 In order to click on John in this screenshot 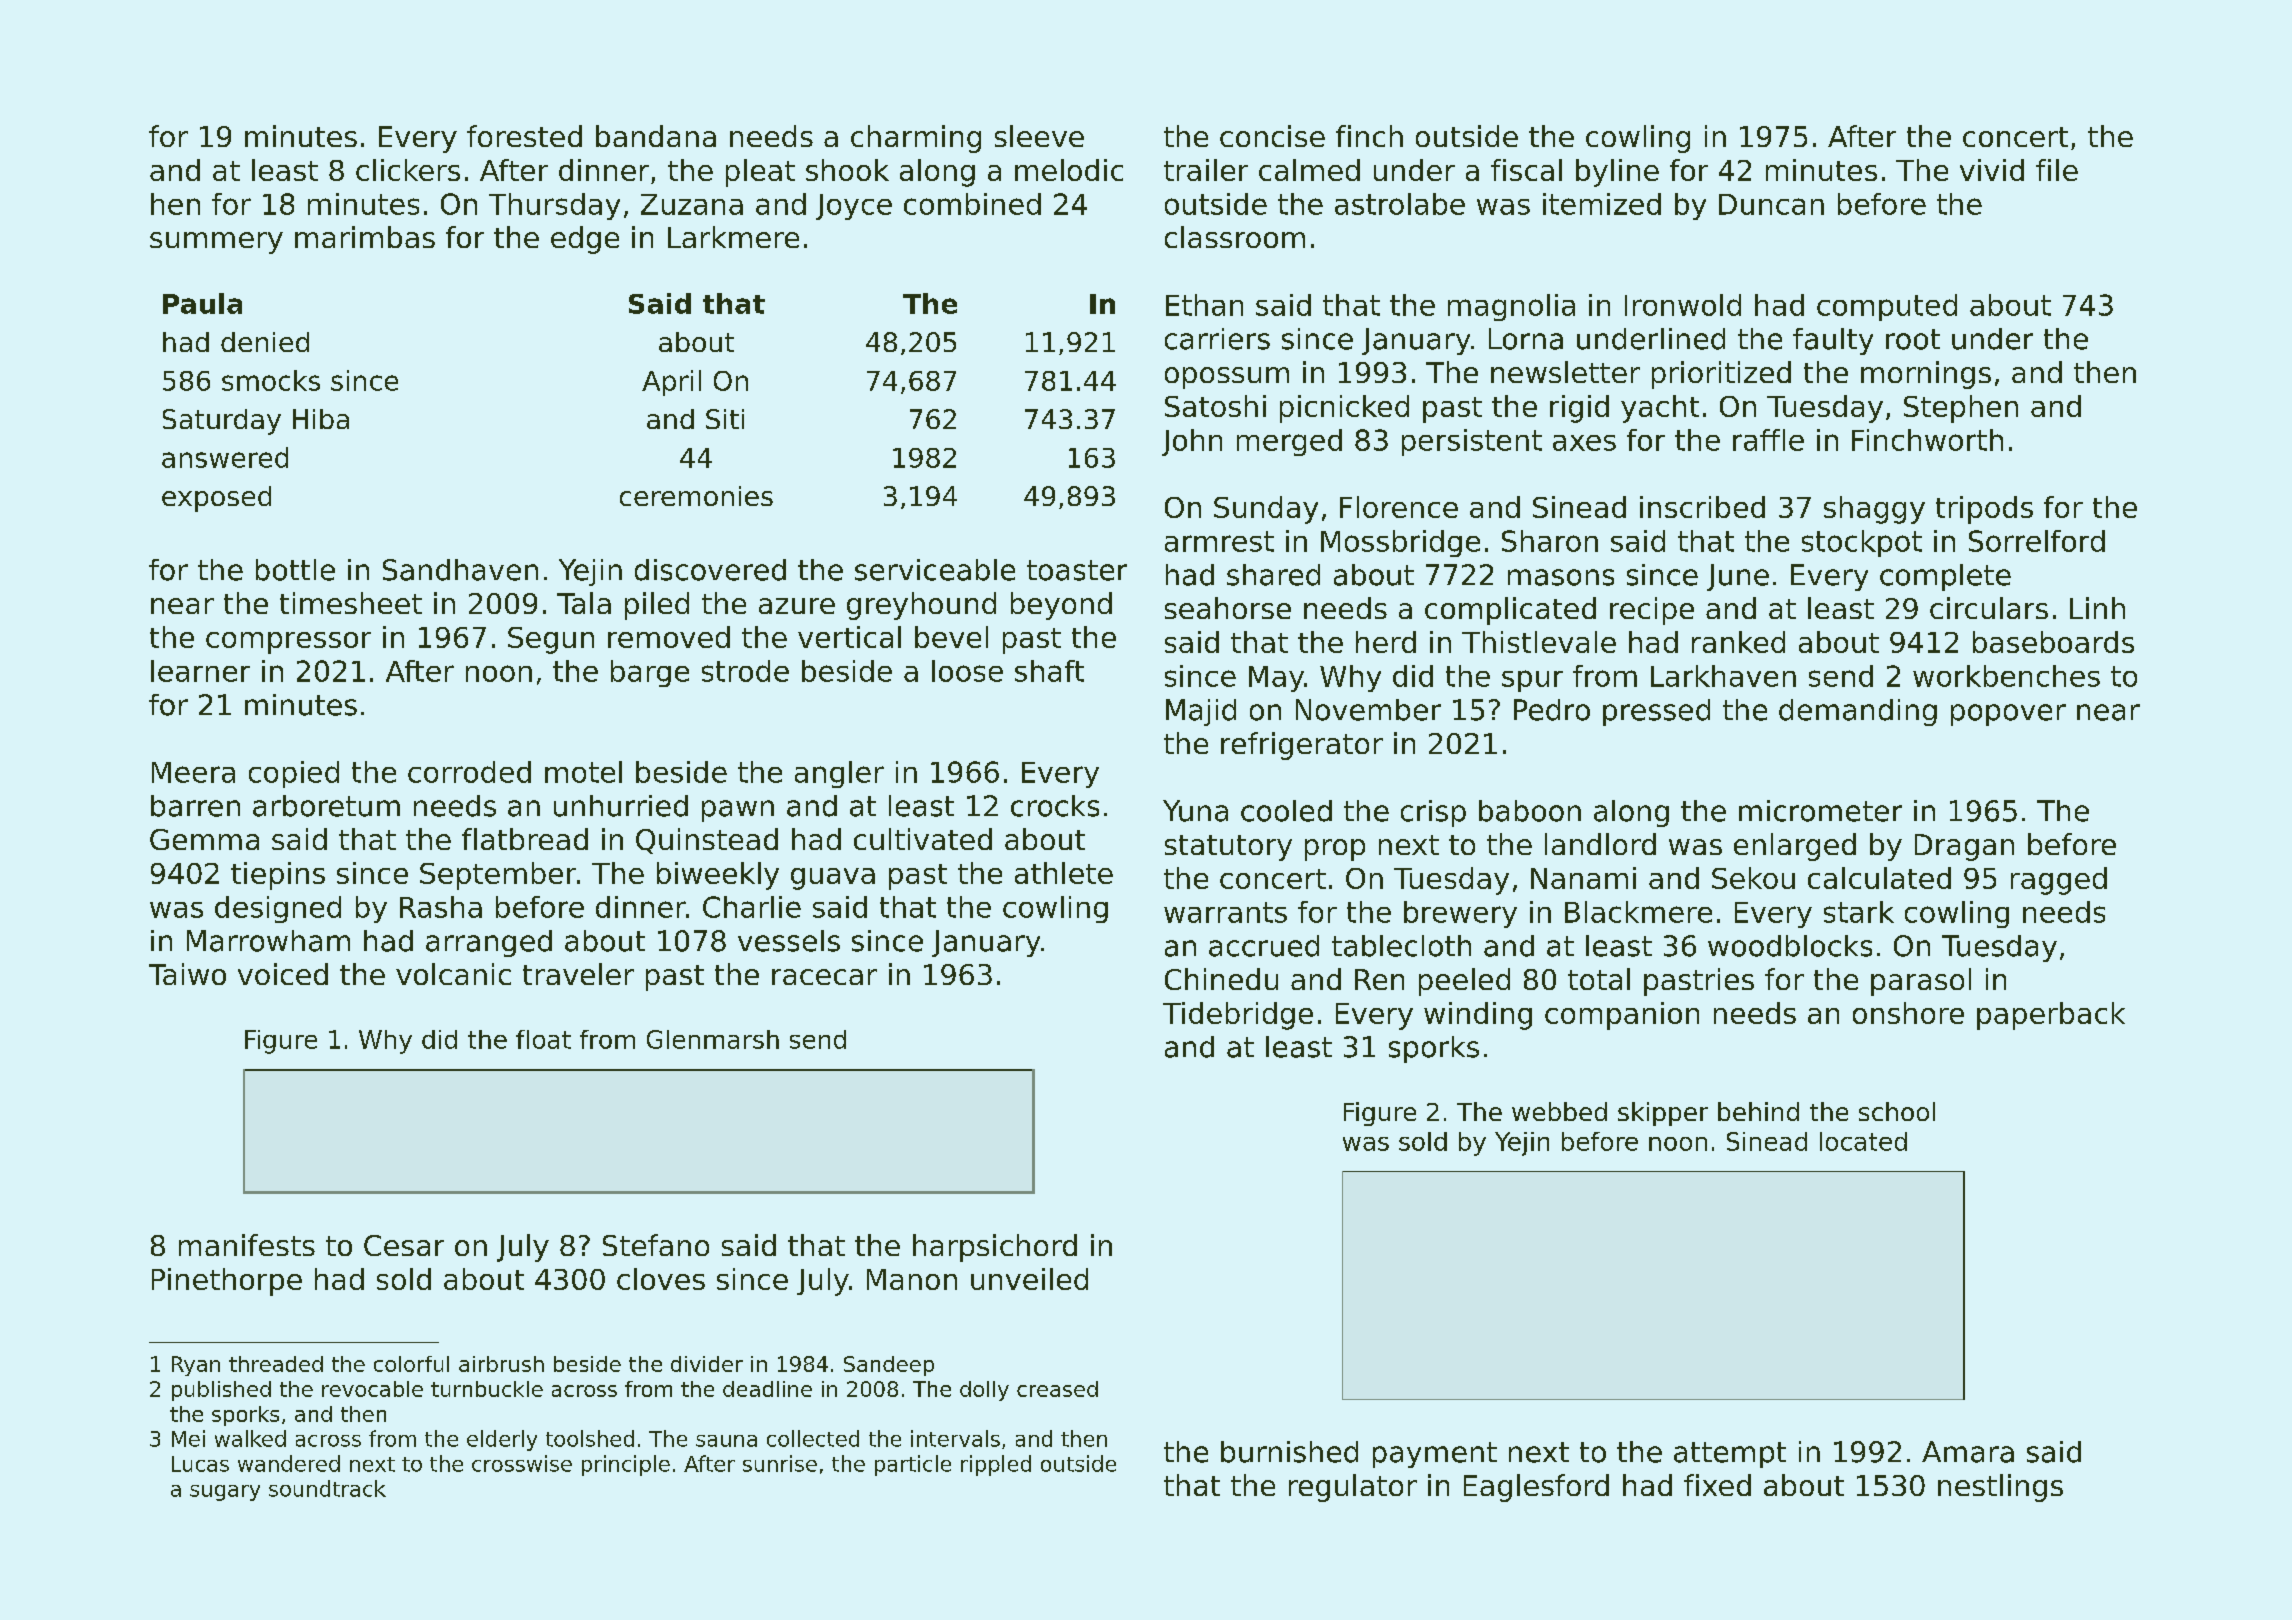, I will do `click(1192, 442)`.
